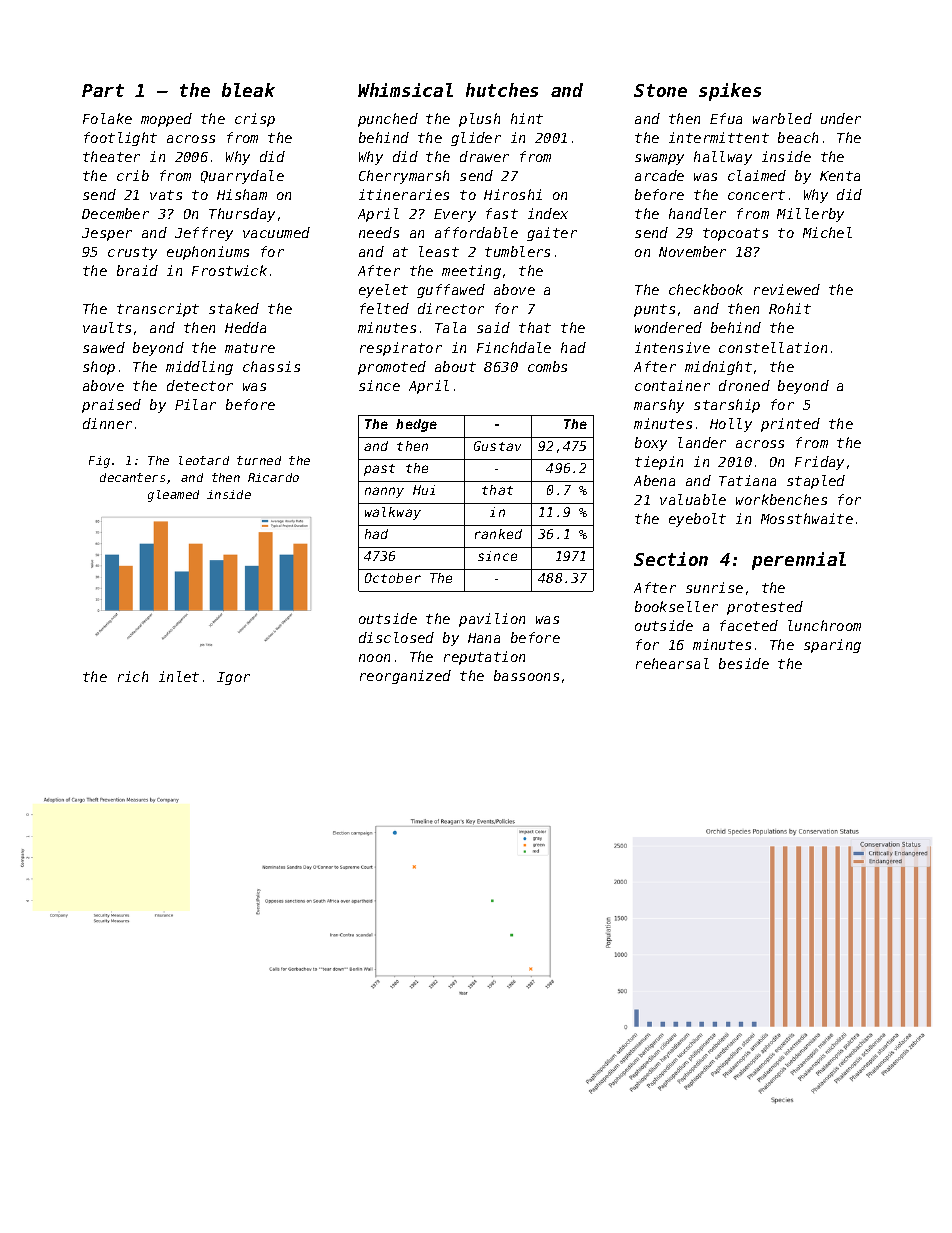  I want to click on staked, so click(234, 308).
